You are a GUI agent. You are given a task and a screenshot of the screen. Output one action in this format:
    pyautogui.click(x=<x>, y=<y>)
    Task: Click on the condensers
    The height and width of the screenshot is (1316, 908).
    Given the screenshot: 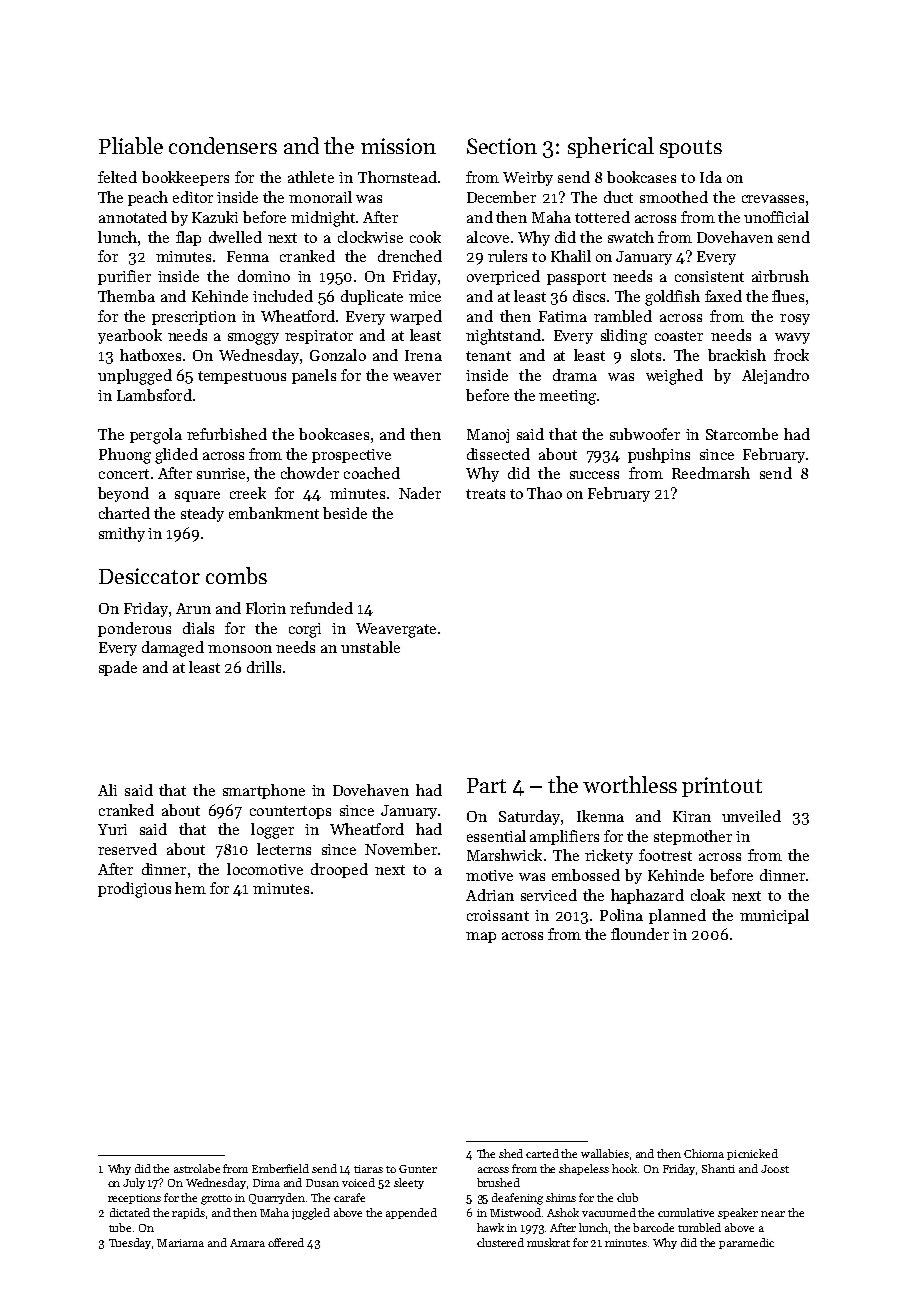 What is the action you would take?
    pyautogui.click(x=223, y=145)
